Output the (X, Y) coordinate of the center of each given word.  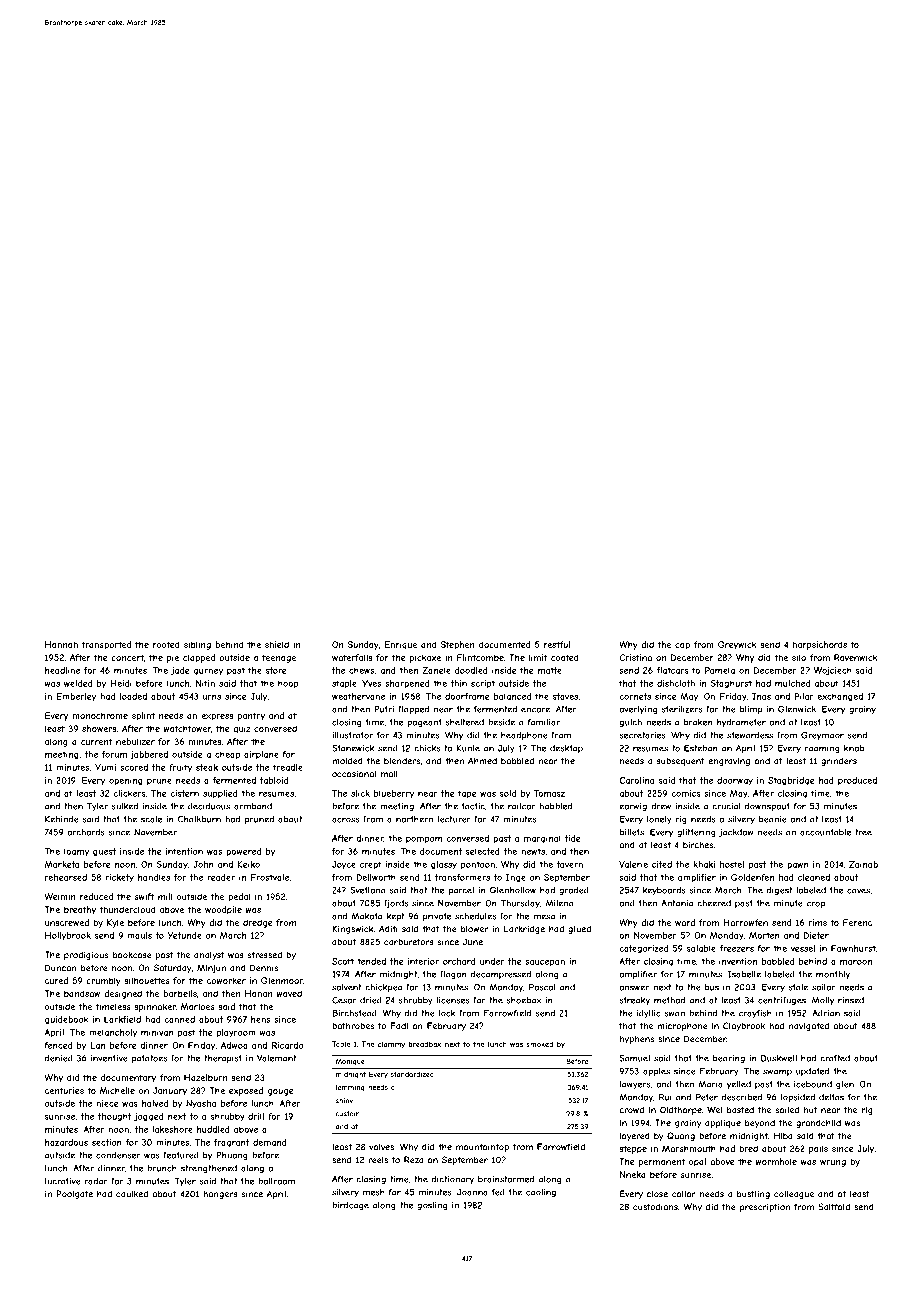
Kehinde (62, 819)
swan (674, 1014)
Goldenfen (752, 877)
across (345, 820)
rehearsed (66, 877)
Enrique (401, 645)
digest (779, 891)
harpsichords (819, 645)
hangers (220, 1195)
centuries (64, 1090)
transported (106, 645)
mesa (544, 917)
